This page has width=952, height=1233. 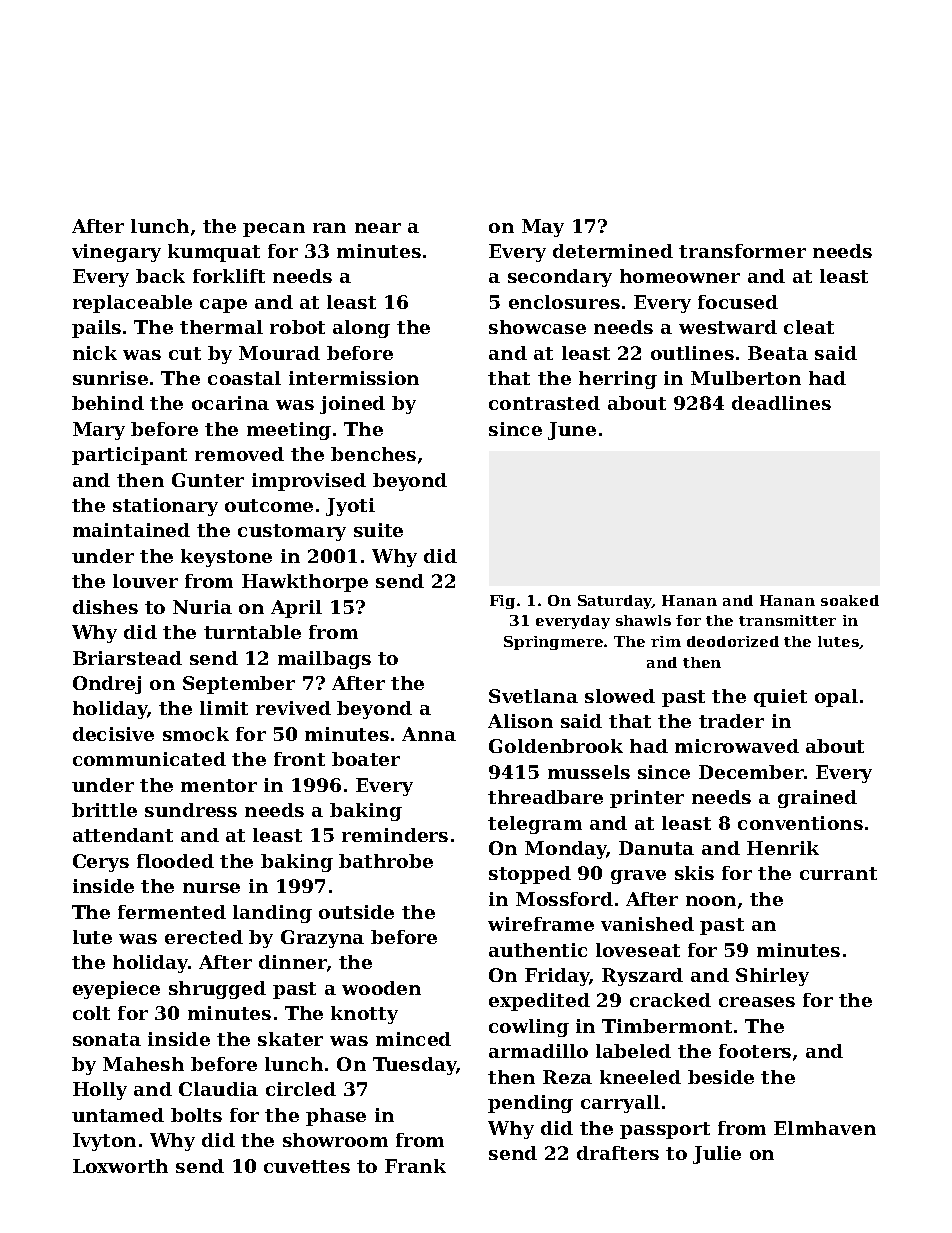 What do you see at coordinates (143, 1064) in the page?
I see `Mahesh` at bounding box center [143, 1064].
